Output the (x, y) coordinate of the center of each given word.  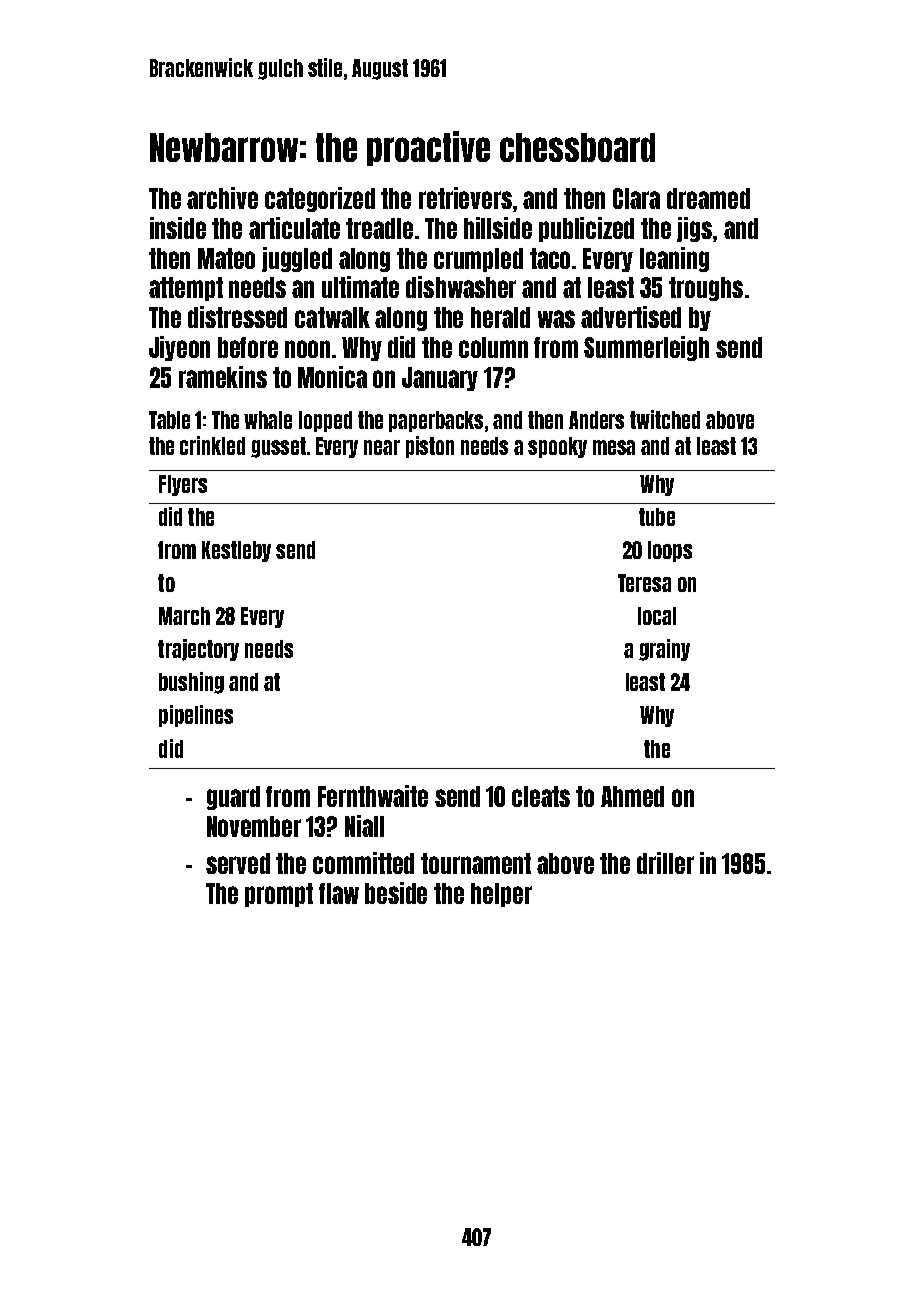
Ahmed (632, 796)
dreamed (708, 198)
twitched (665, 419)
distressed (237, 317)
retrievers (465, 198)
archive (222, 198)
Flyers (183, 485)
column (493, 347)
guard (233, 798)
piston (430, 447)
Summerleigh (646, 348)
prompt (279, 895)
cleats (541, 796)
